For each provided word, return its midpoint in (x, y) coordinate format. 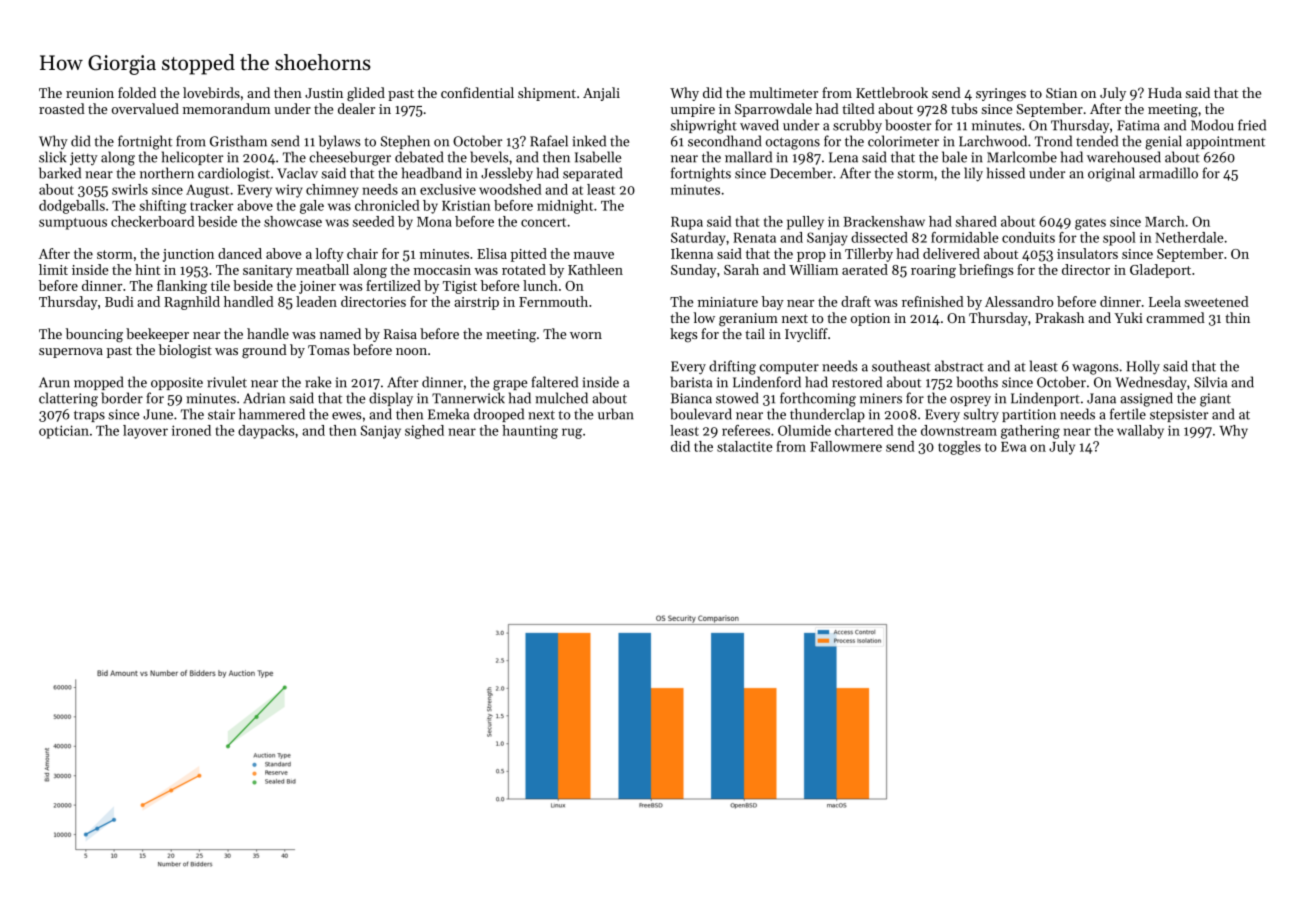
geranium (748, 320)
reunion (90, 93)
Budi (119, 301)
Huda (1165, 92)
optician (64, 432)
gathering (1030, 432)
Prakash (1059, 317)
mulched (561, 398)
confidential (477, 92)
